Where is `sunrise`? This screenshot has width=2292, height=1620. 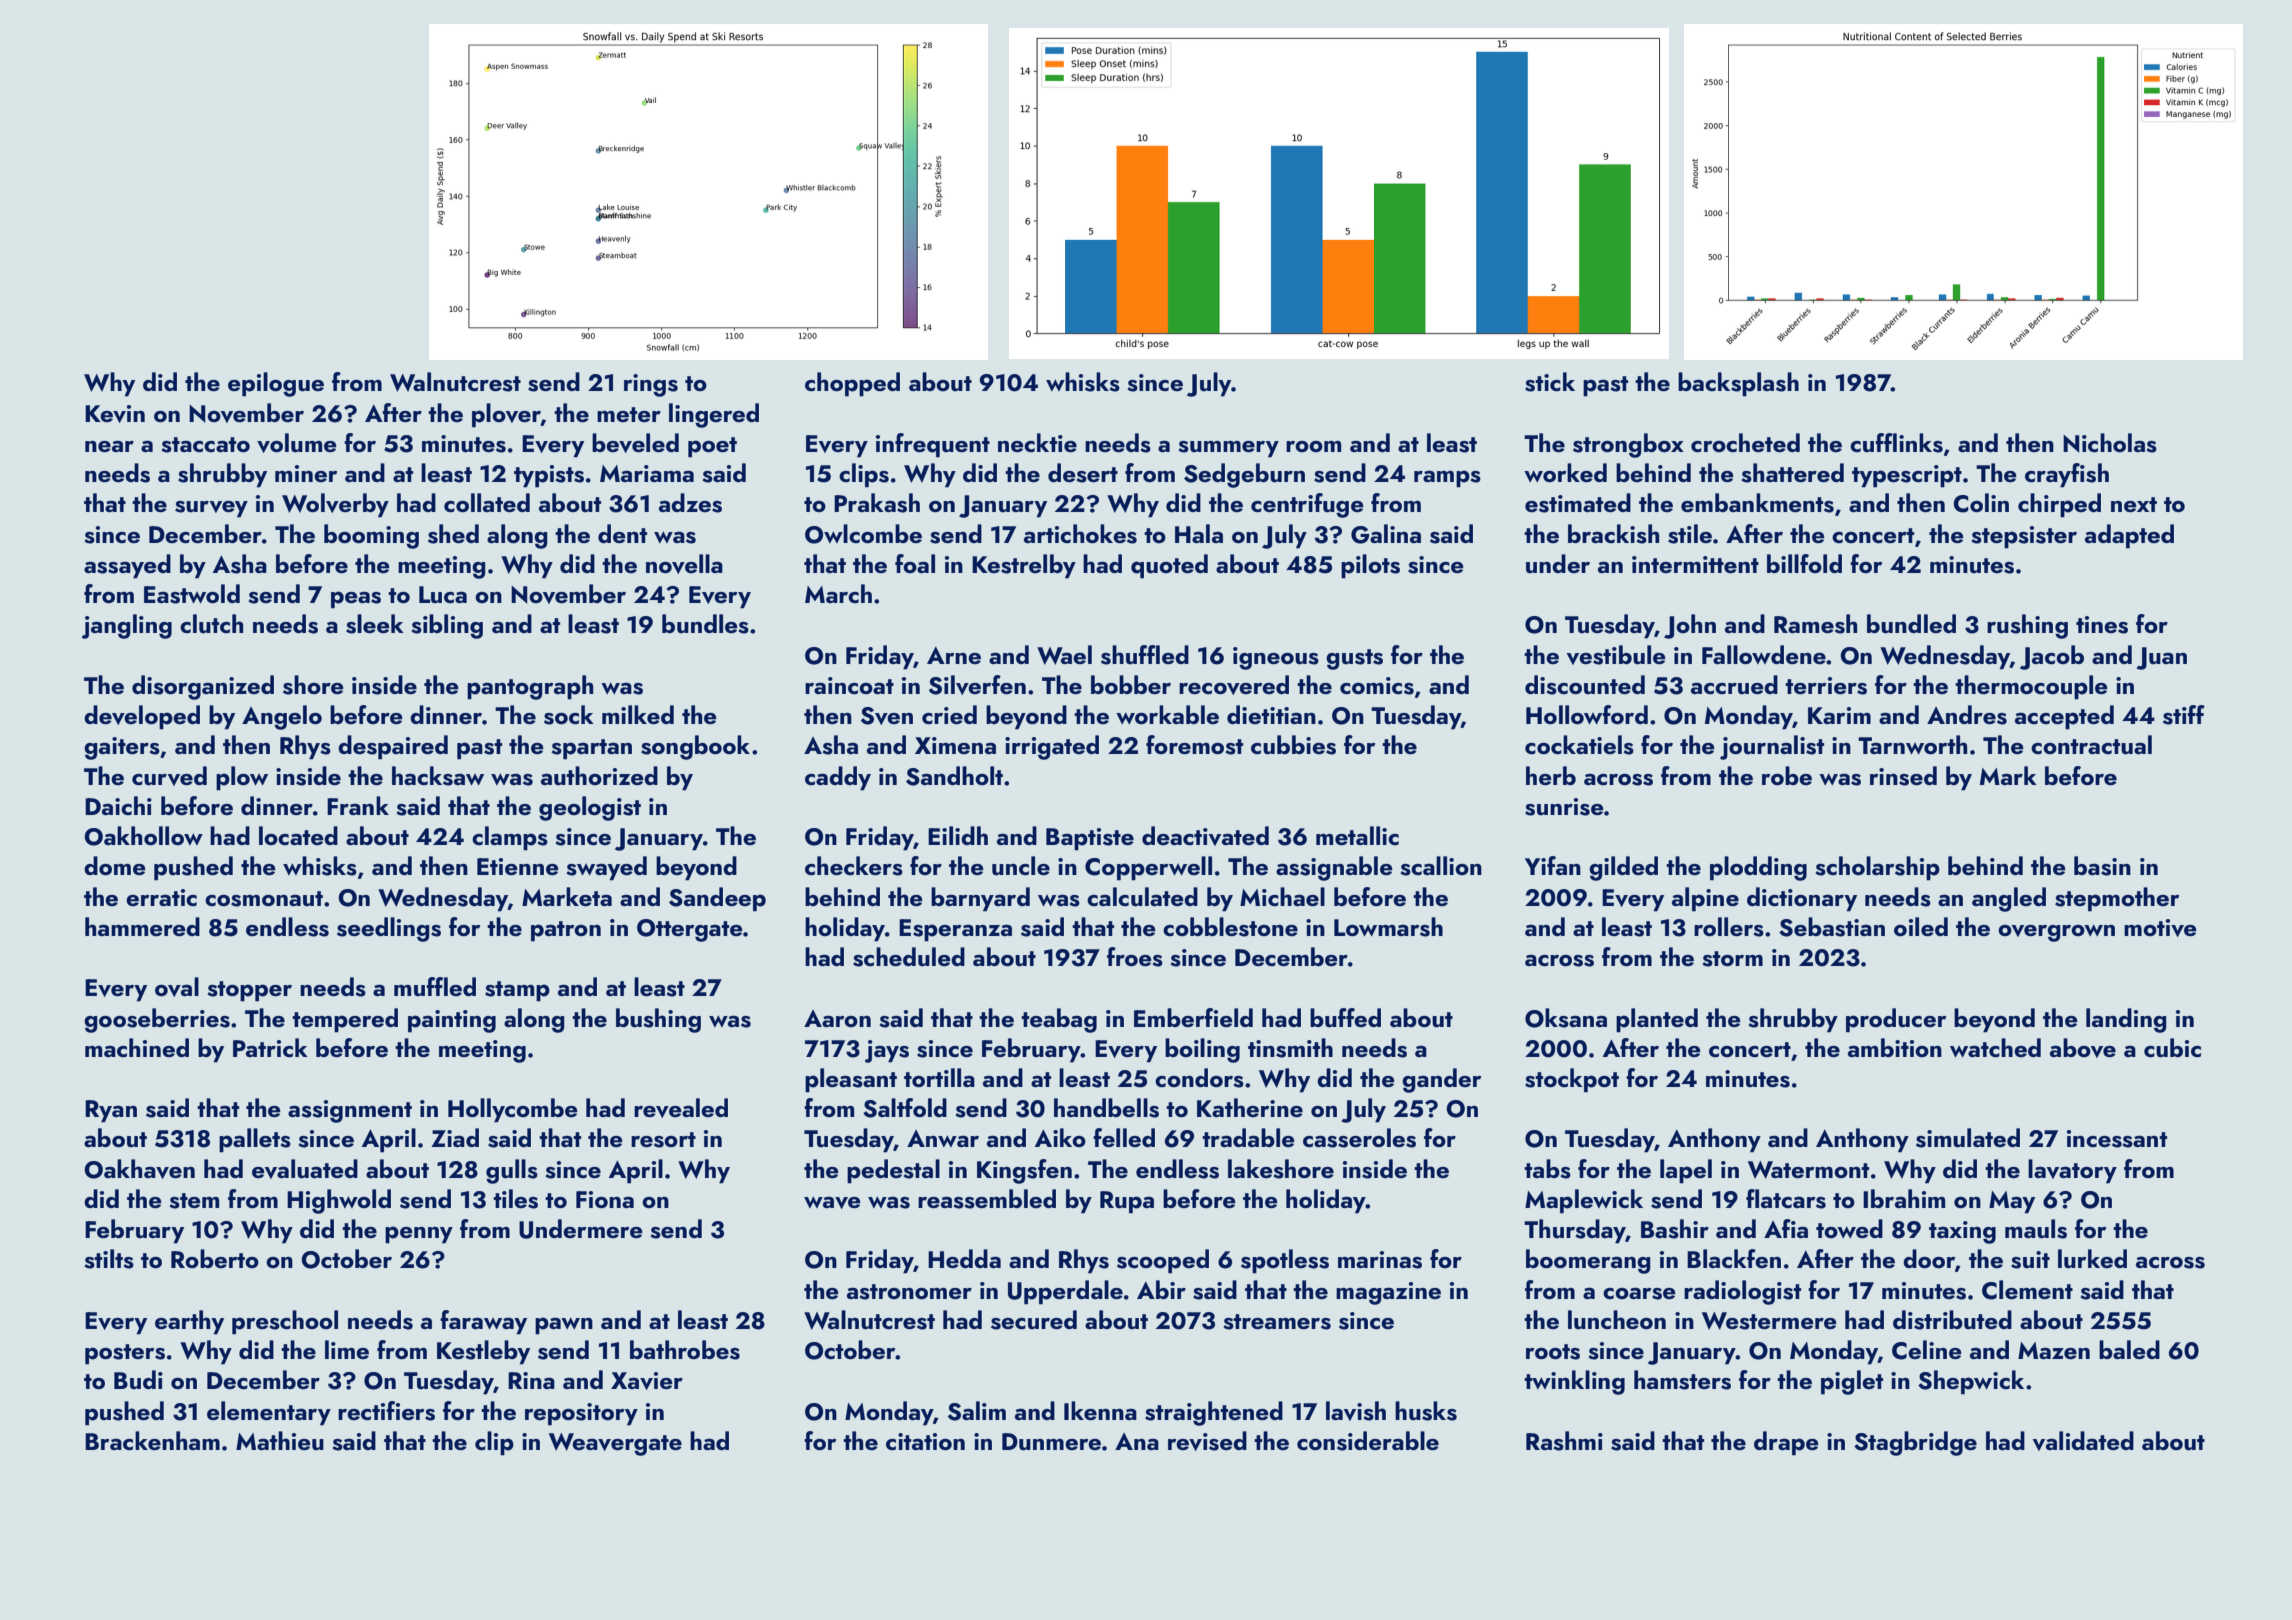
sunrise is located at coordinates (1564, 807).
